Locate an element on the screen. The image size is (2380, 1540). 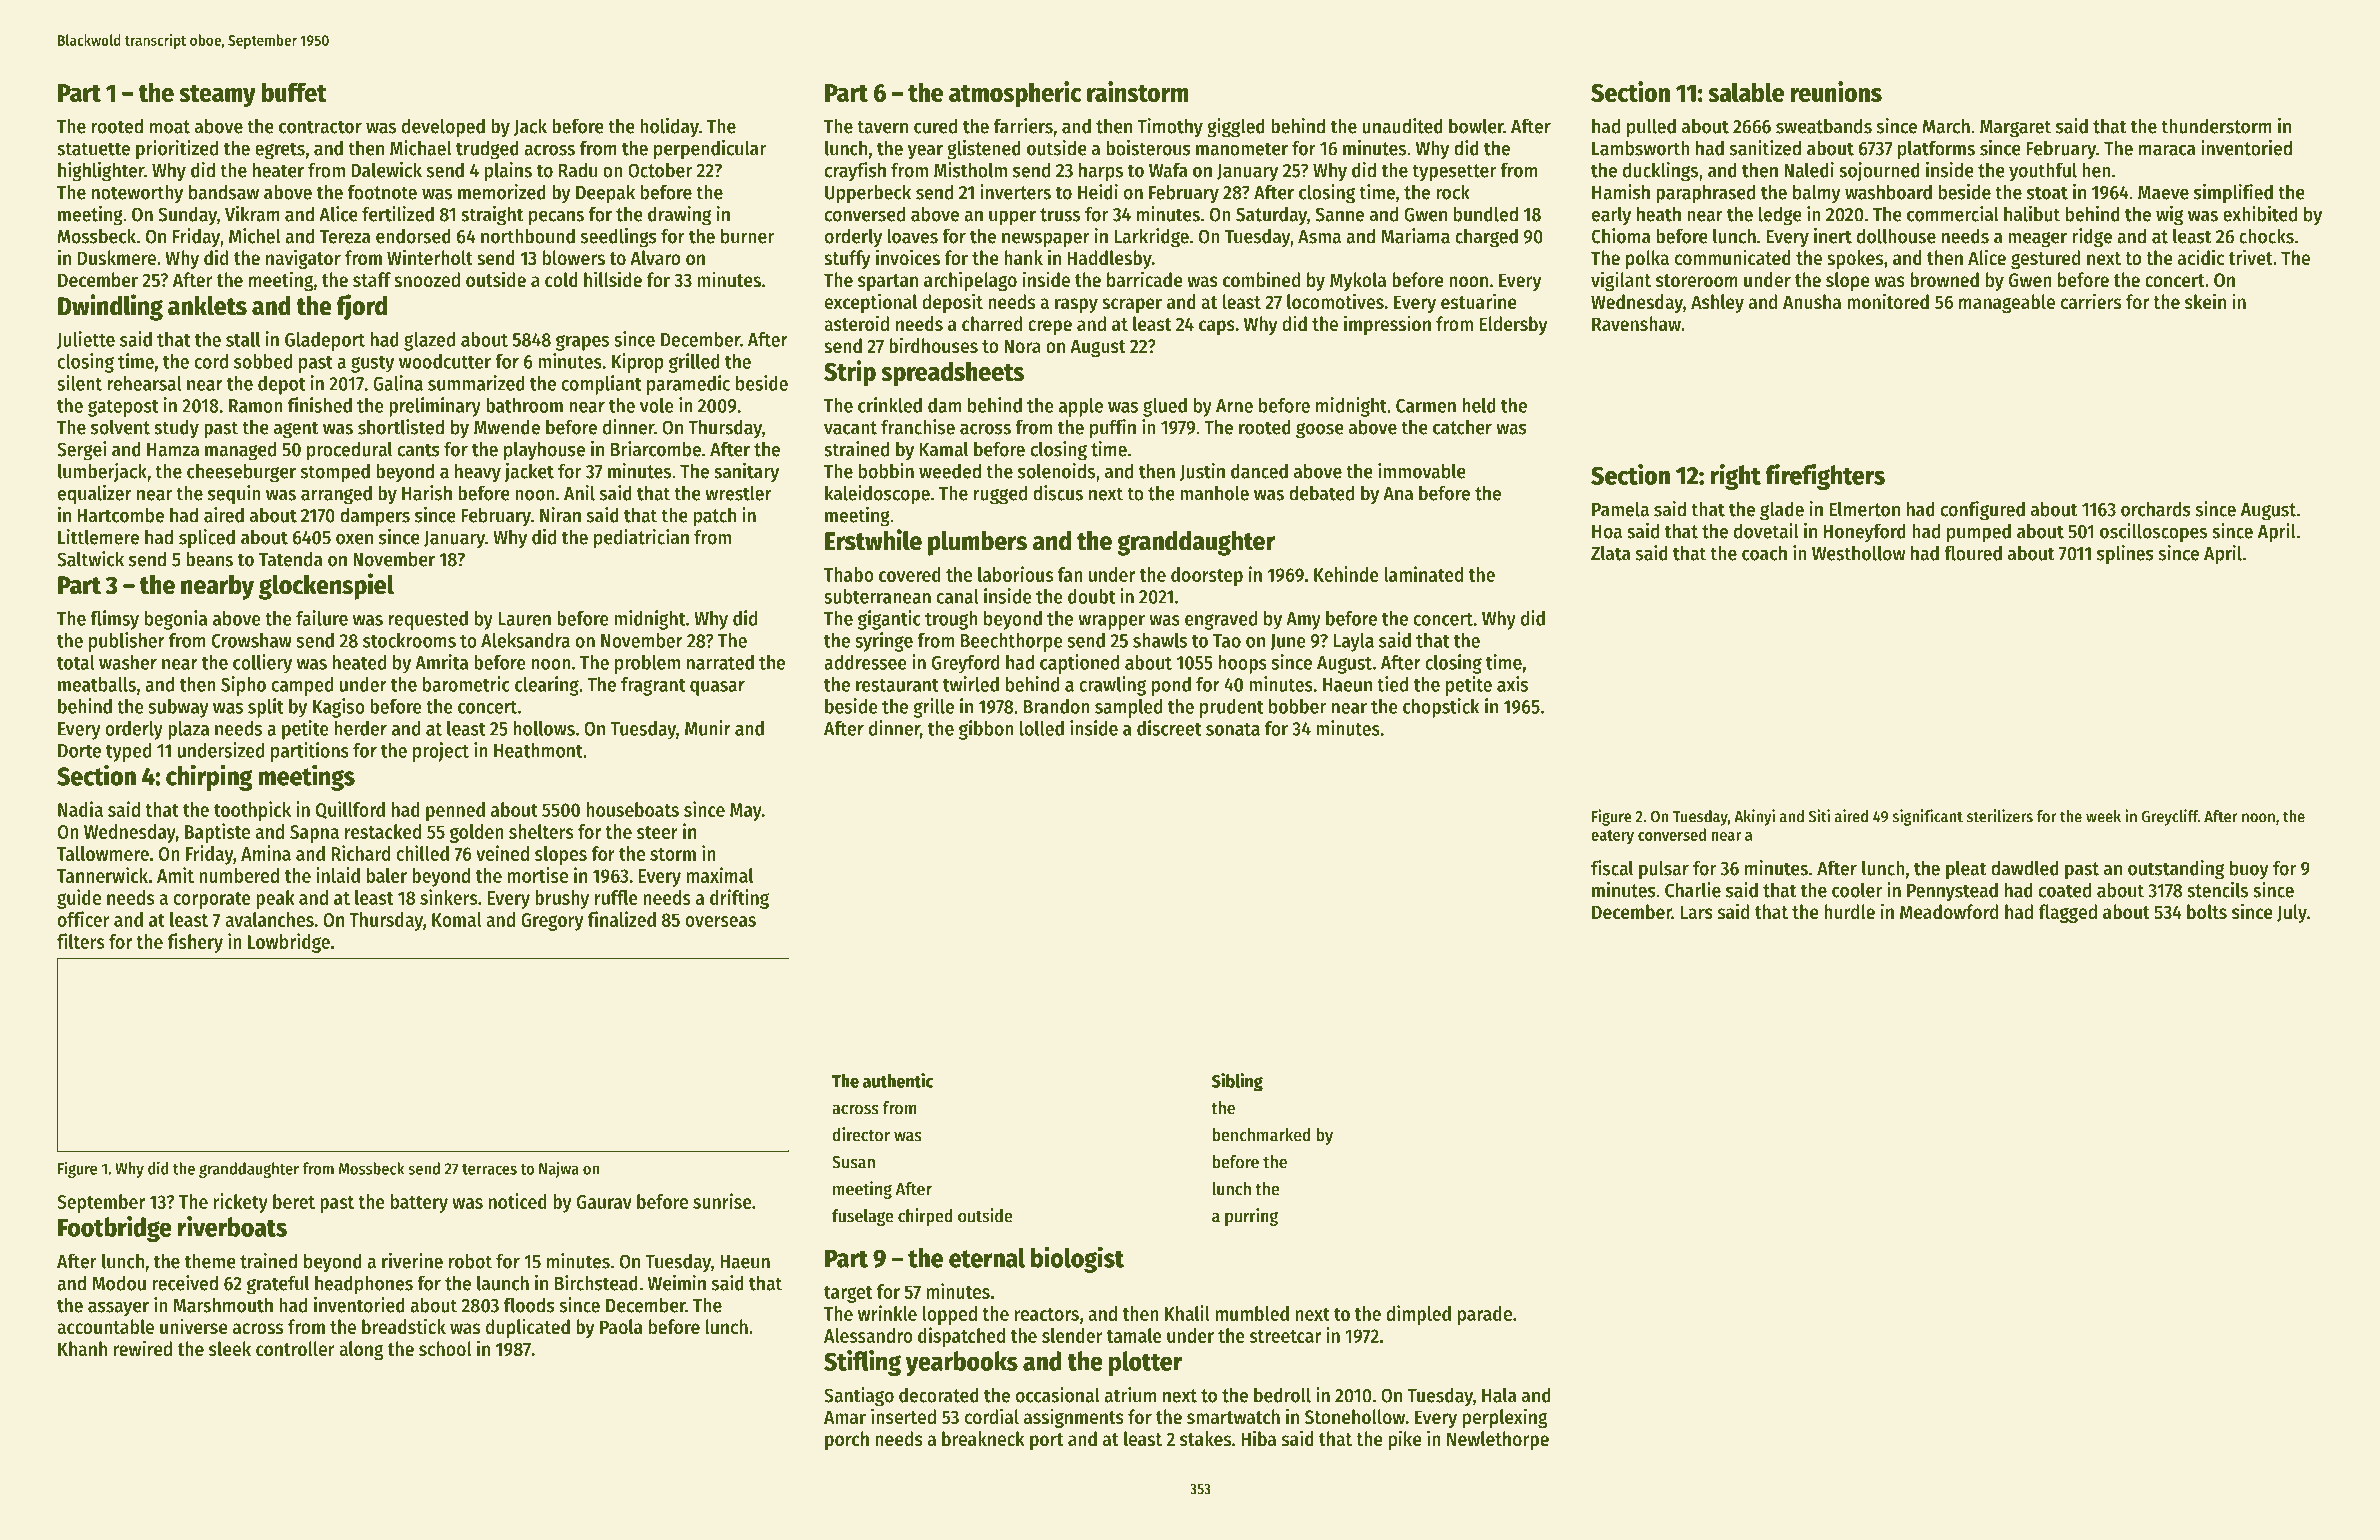
porch is located at coordinates (847, 1440).
